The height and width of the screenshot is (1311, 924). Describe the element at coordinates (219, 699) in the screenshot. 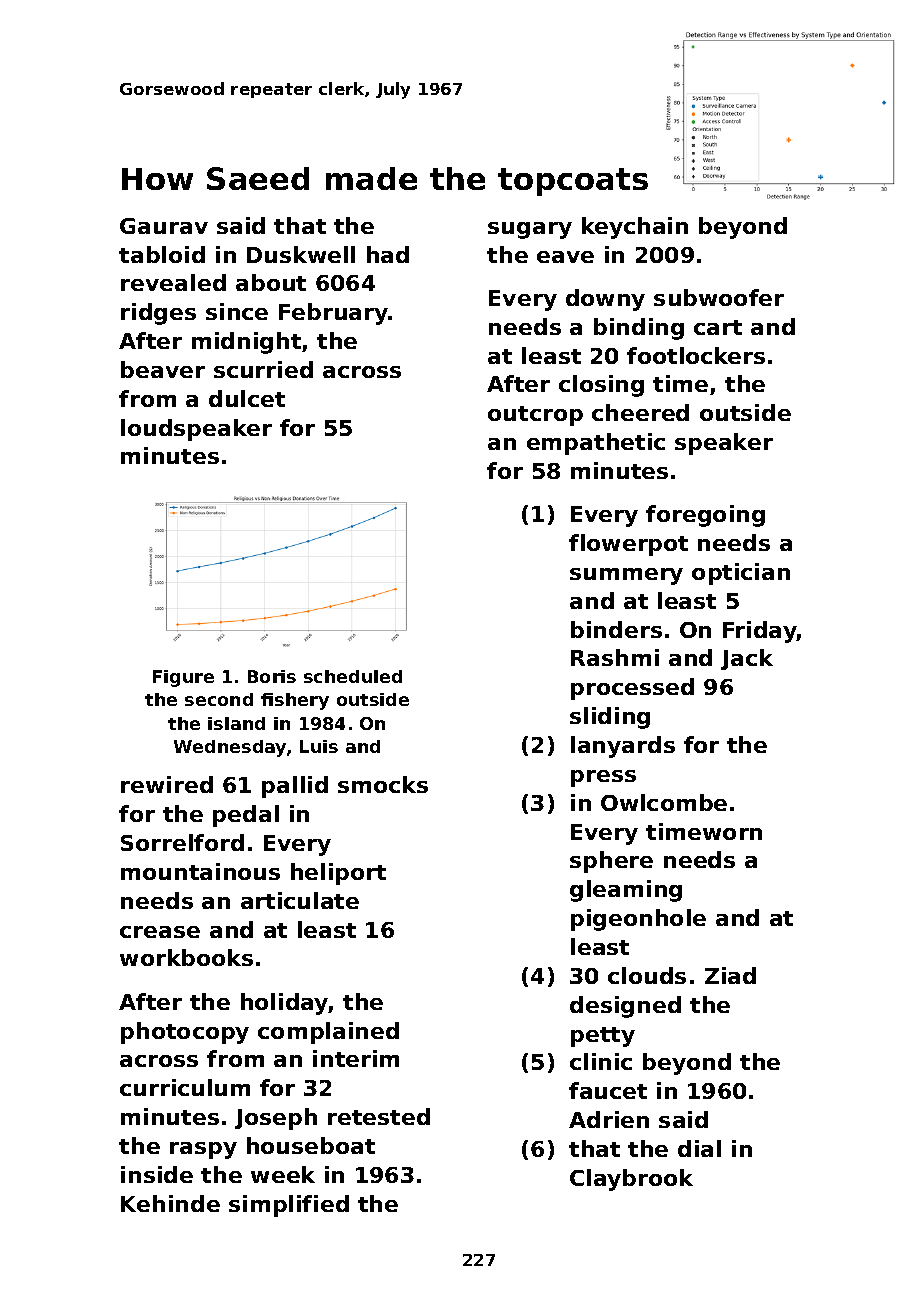

I see `second` at that location.
